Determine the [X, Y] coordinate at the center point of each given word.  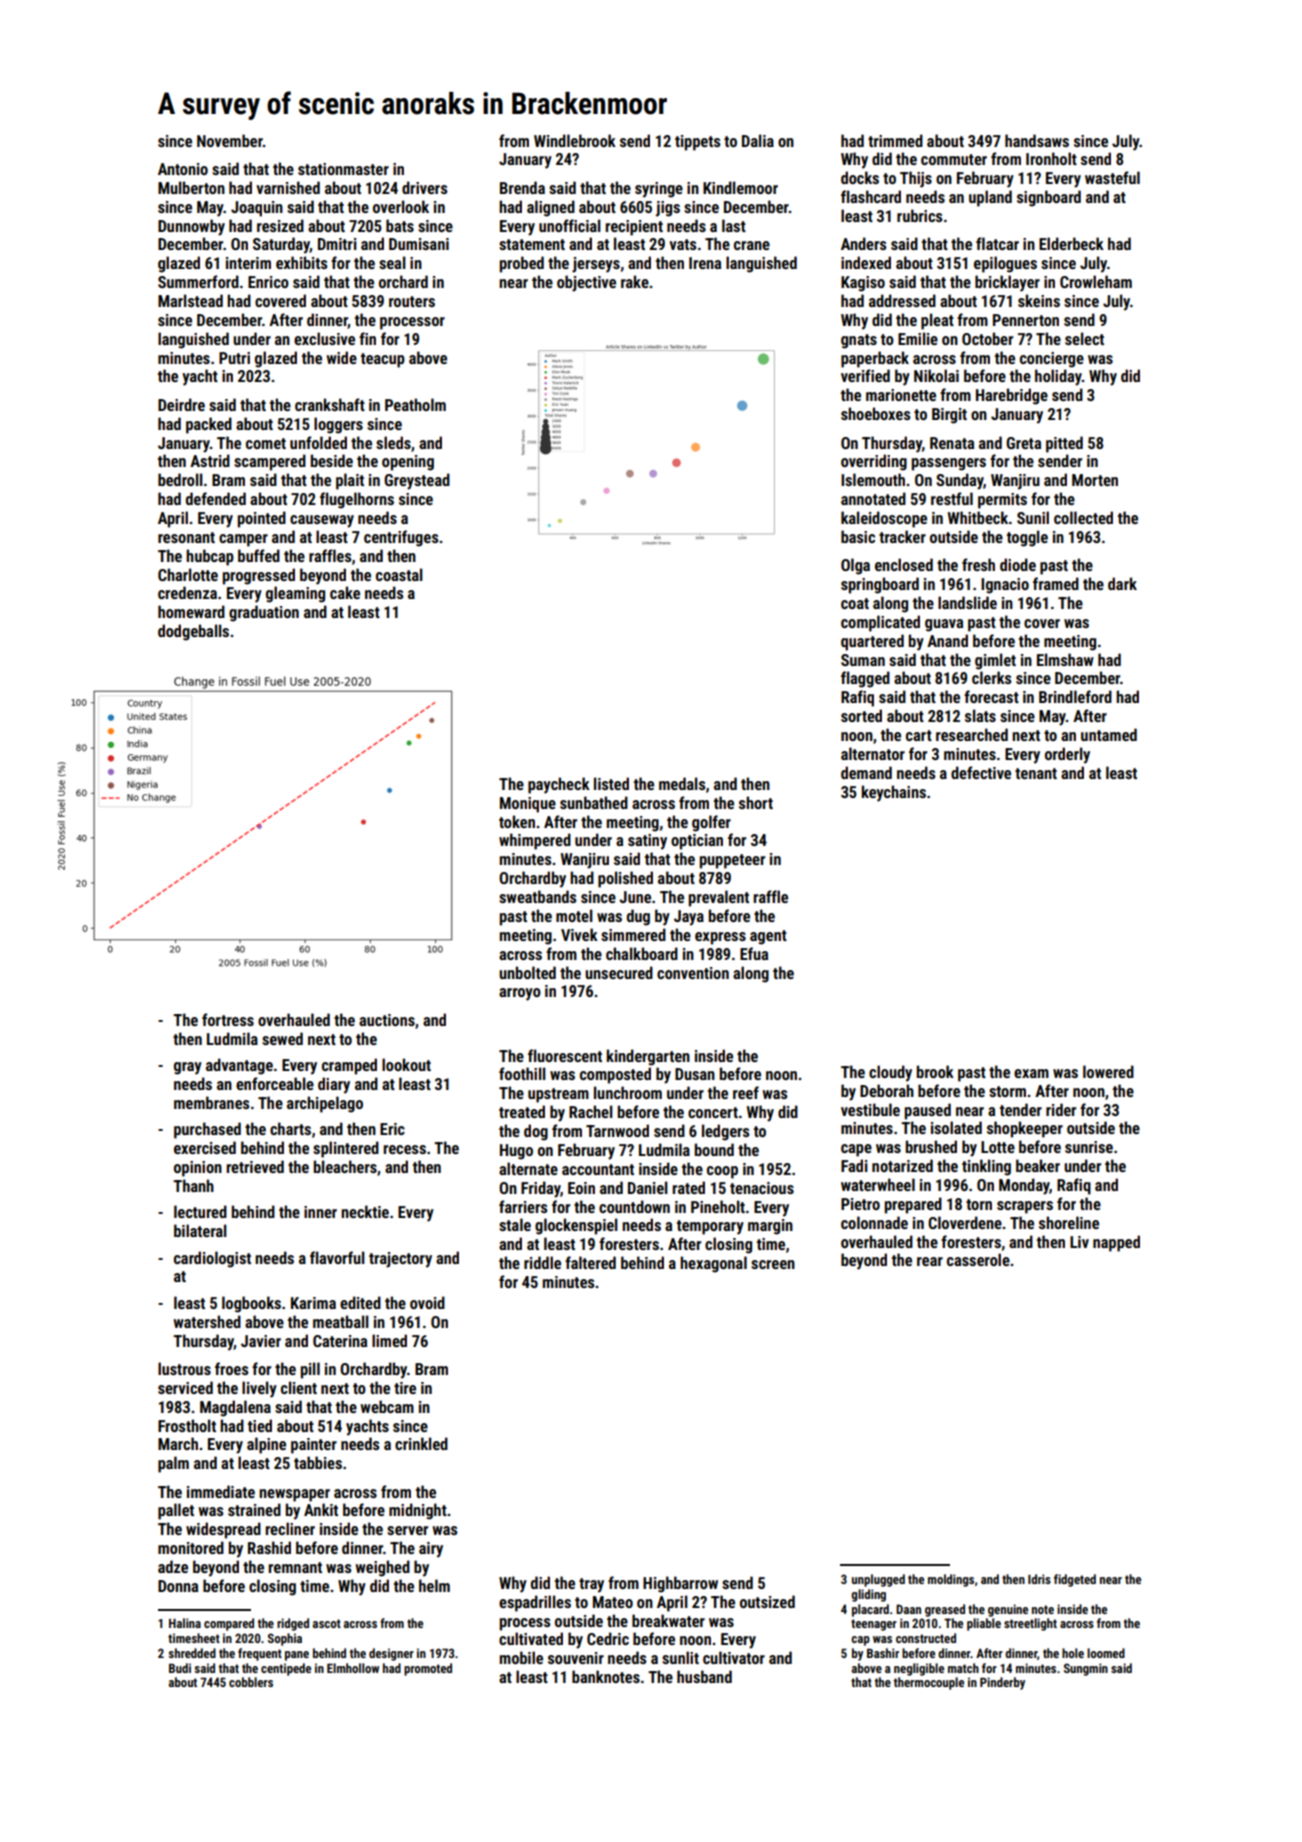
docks [860, 177]
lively [259, 1389]
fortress [228, 1019]
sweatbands [538, 896]
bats [400, 225]
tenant [1036, 773]
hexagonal [713, 1264]
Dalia [758, 140]
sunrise [1089, 1147]
